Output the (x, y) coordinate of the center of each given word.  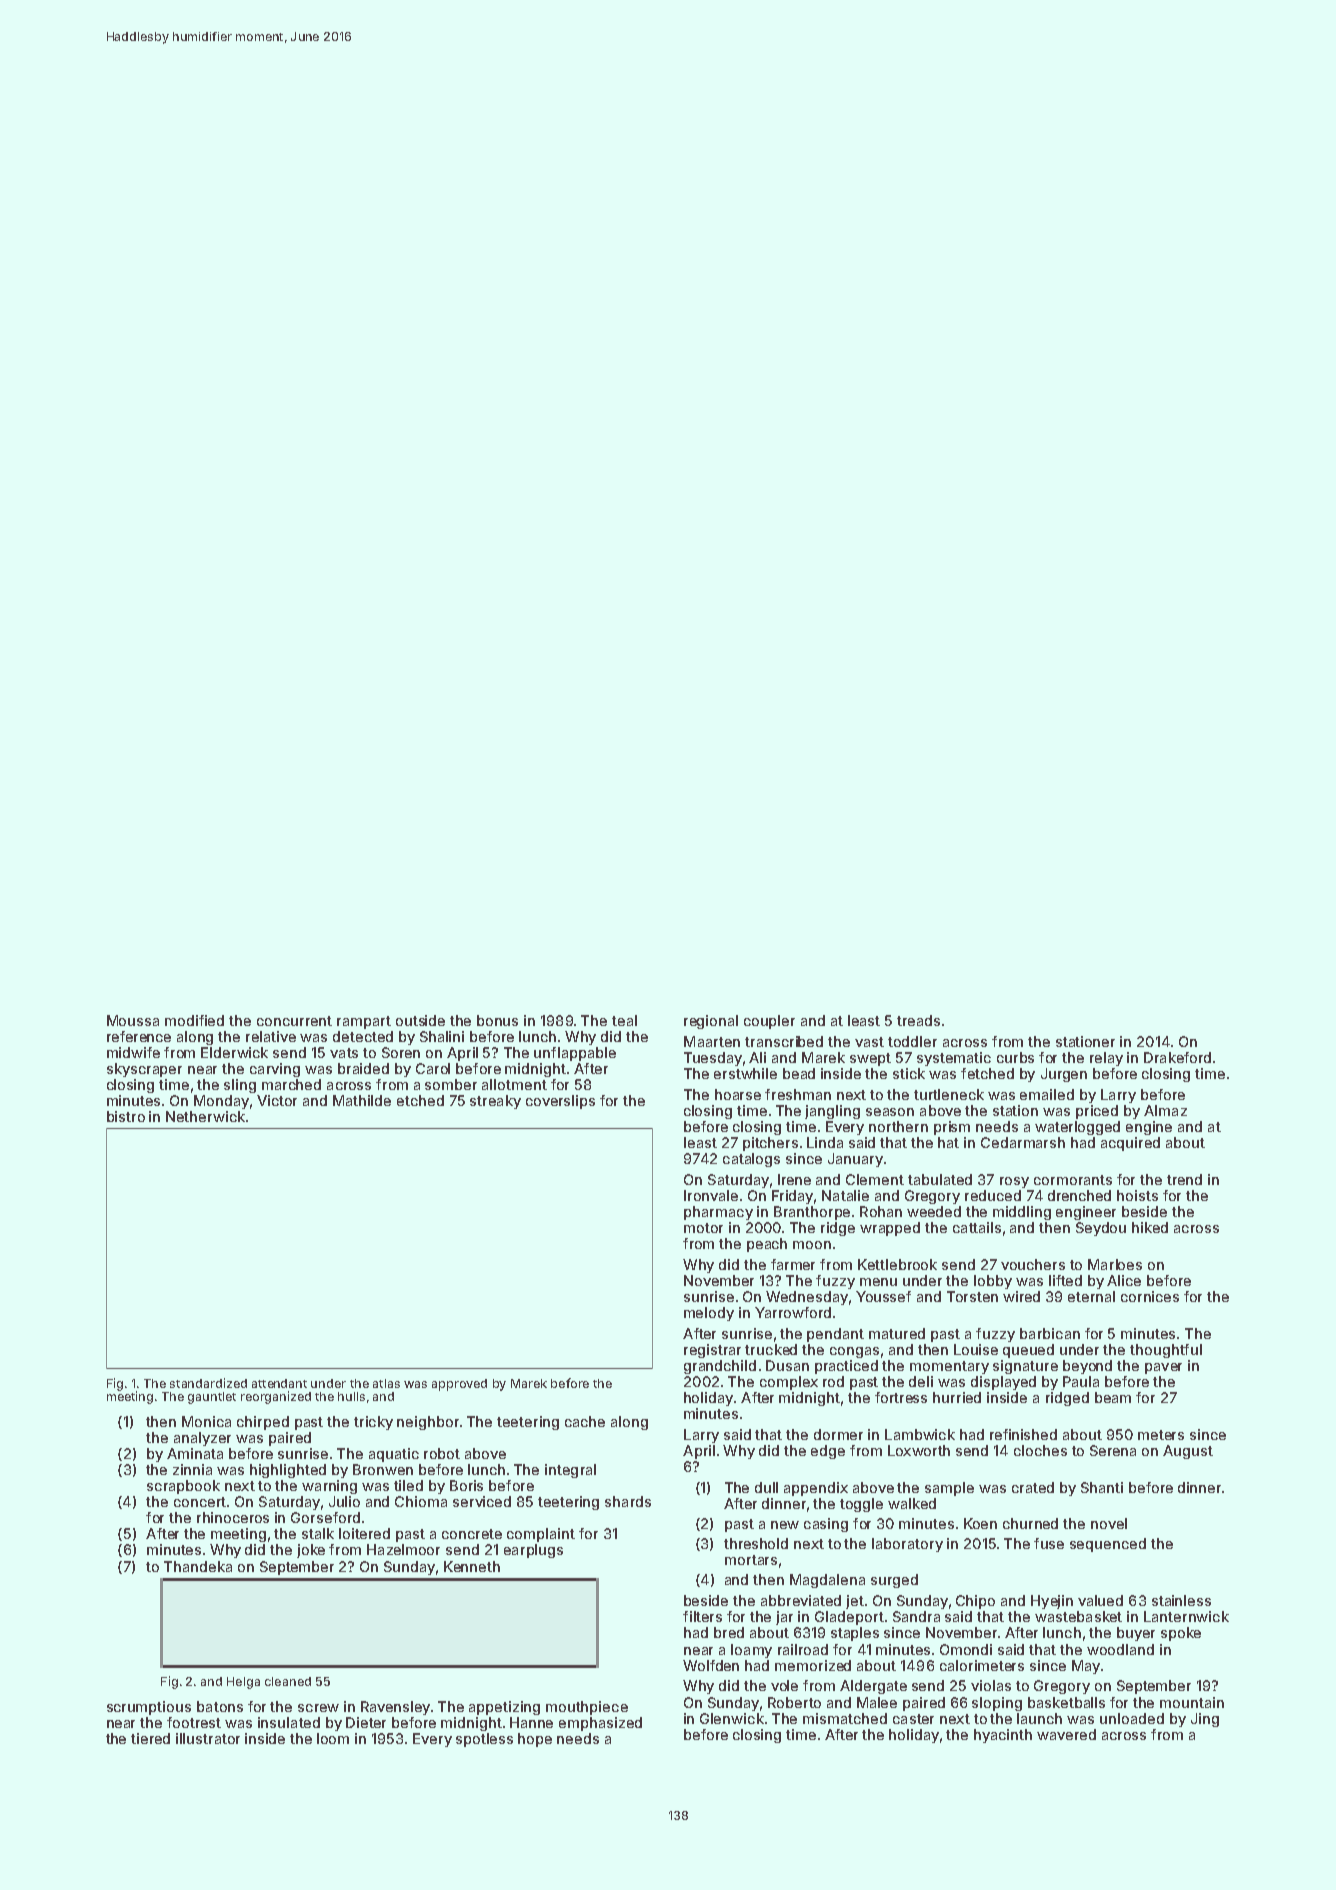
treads (918, 1020)
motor (703, 1228)
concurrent (294, 1021)
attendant (279, 1383)
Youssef (883, 1296)
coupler (769, 1022)
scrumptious (149, 1708)
